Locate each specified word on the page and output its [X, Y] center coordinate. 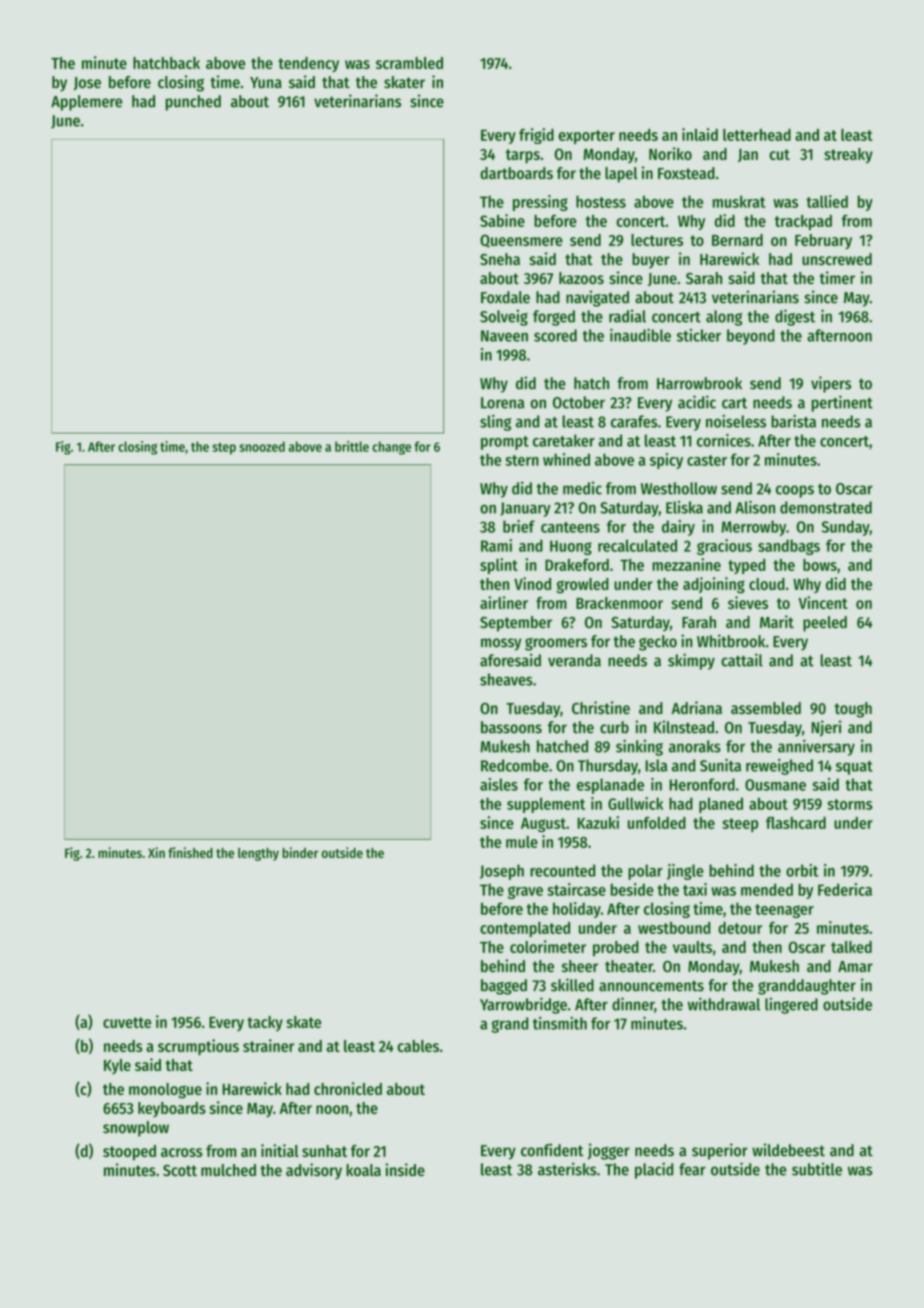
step [224, 449]
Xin [156, 852]
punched [193, 103]
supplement [546, 805]
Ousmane [775, 785]
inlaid [700, 134]
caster [707, 460]
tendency [308, 64]
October [579, 402]
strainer [268, 1045]
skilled [572, 985]
